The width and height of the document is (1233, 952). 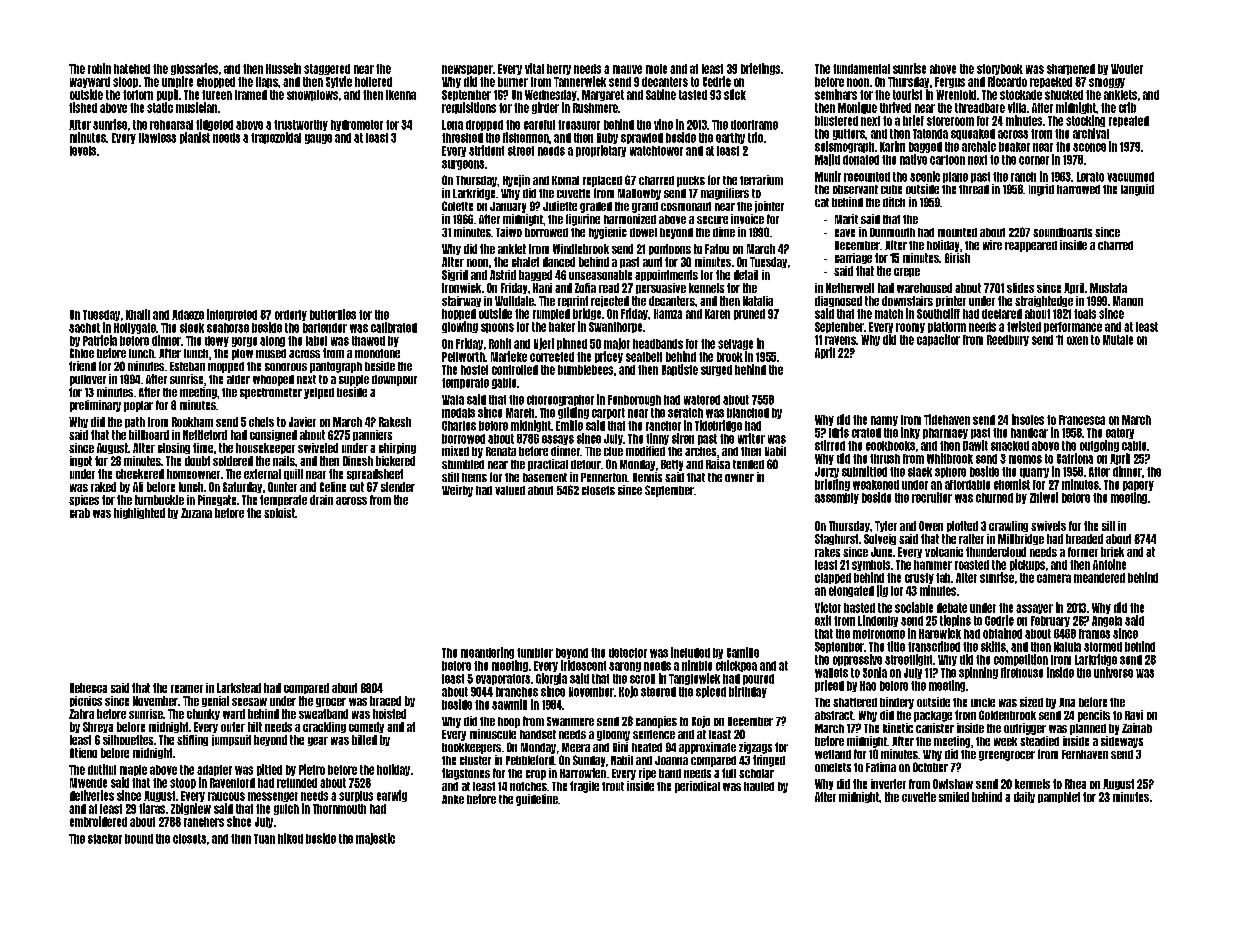 I want to click on glossaries, so click(x=194, y=69).
